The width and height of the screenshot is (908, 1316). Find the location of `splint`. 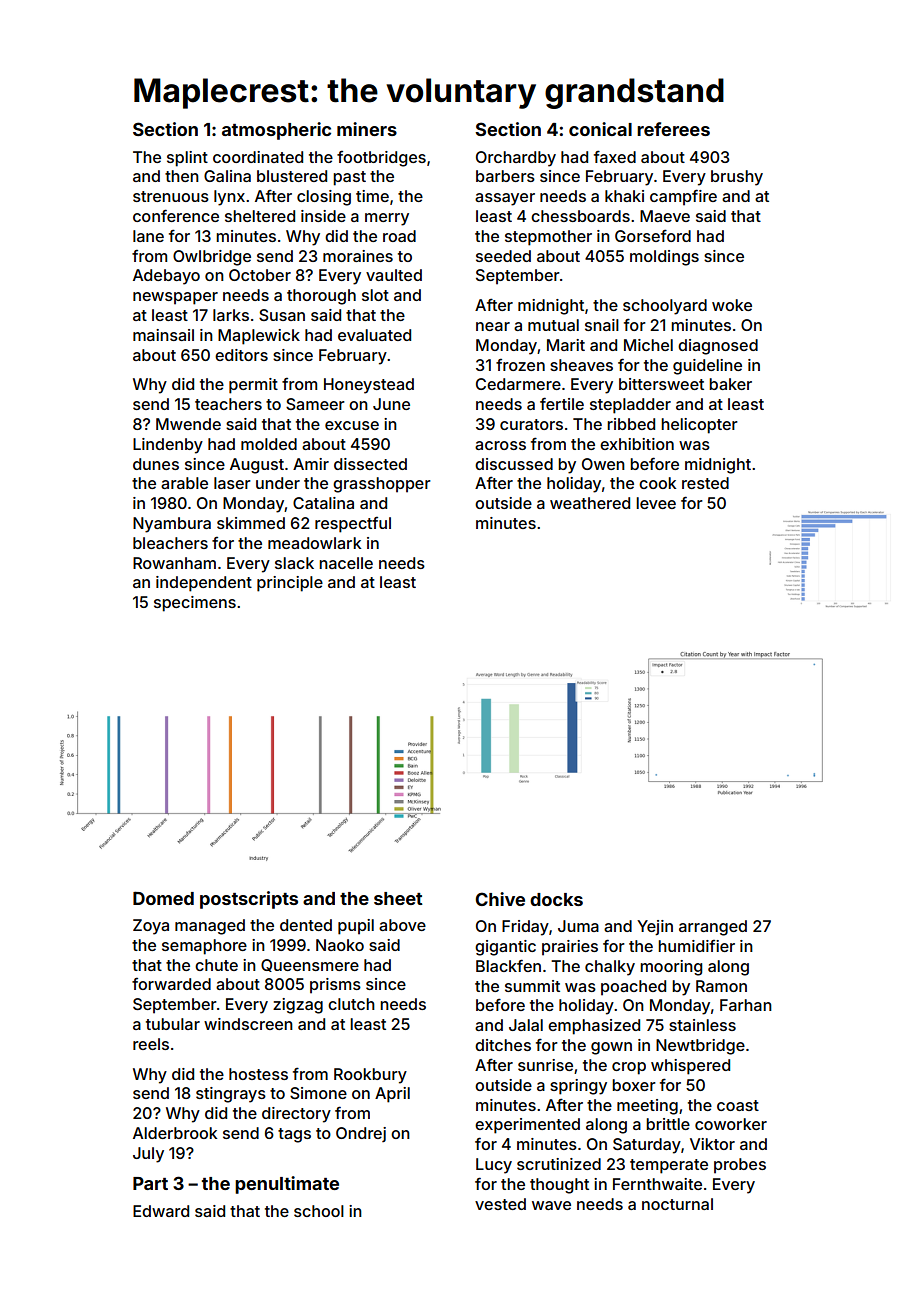

splint is located at coordinates (187, 159).
